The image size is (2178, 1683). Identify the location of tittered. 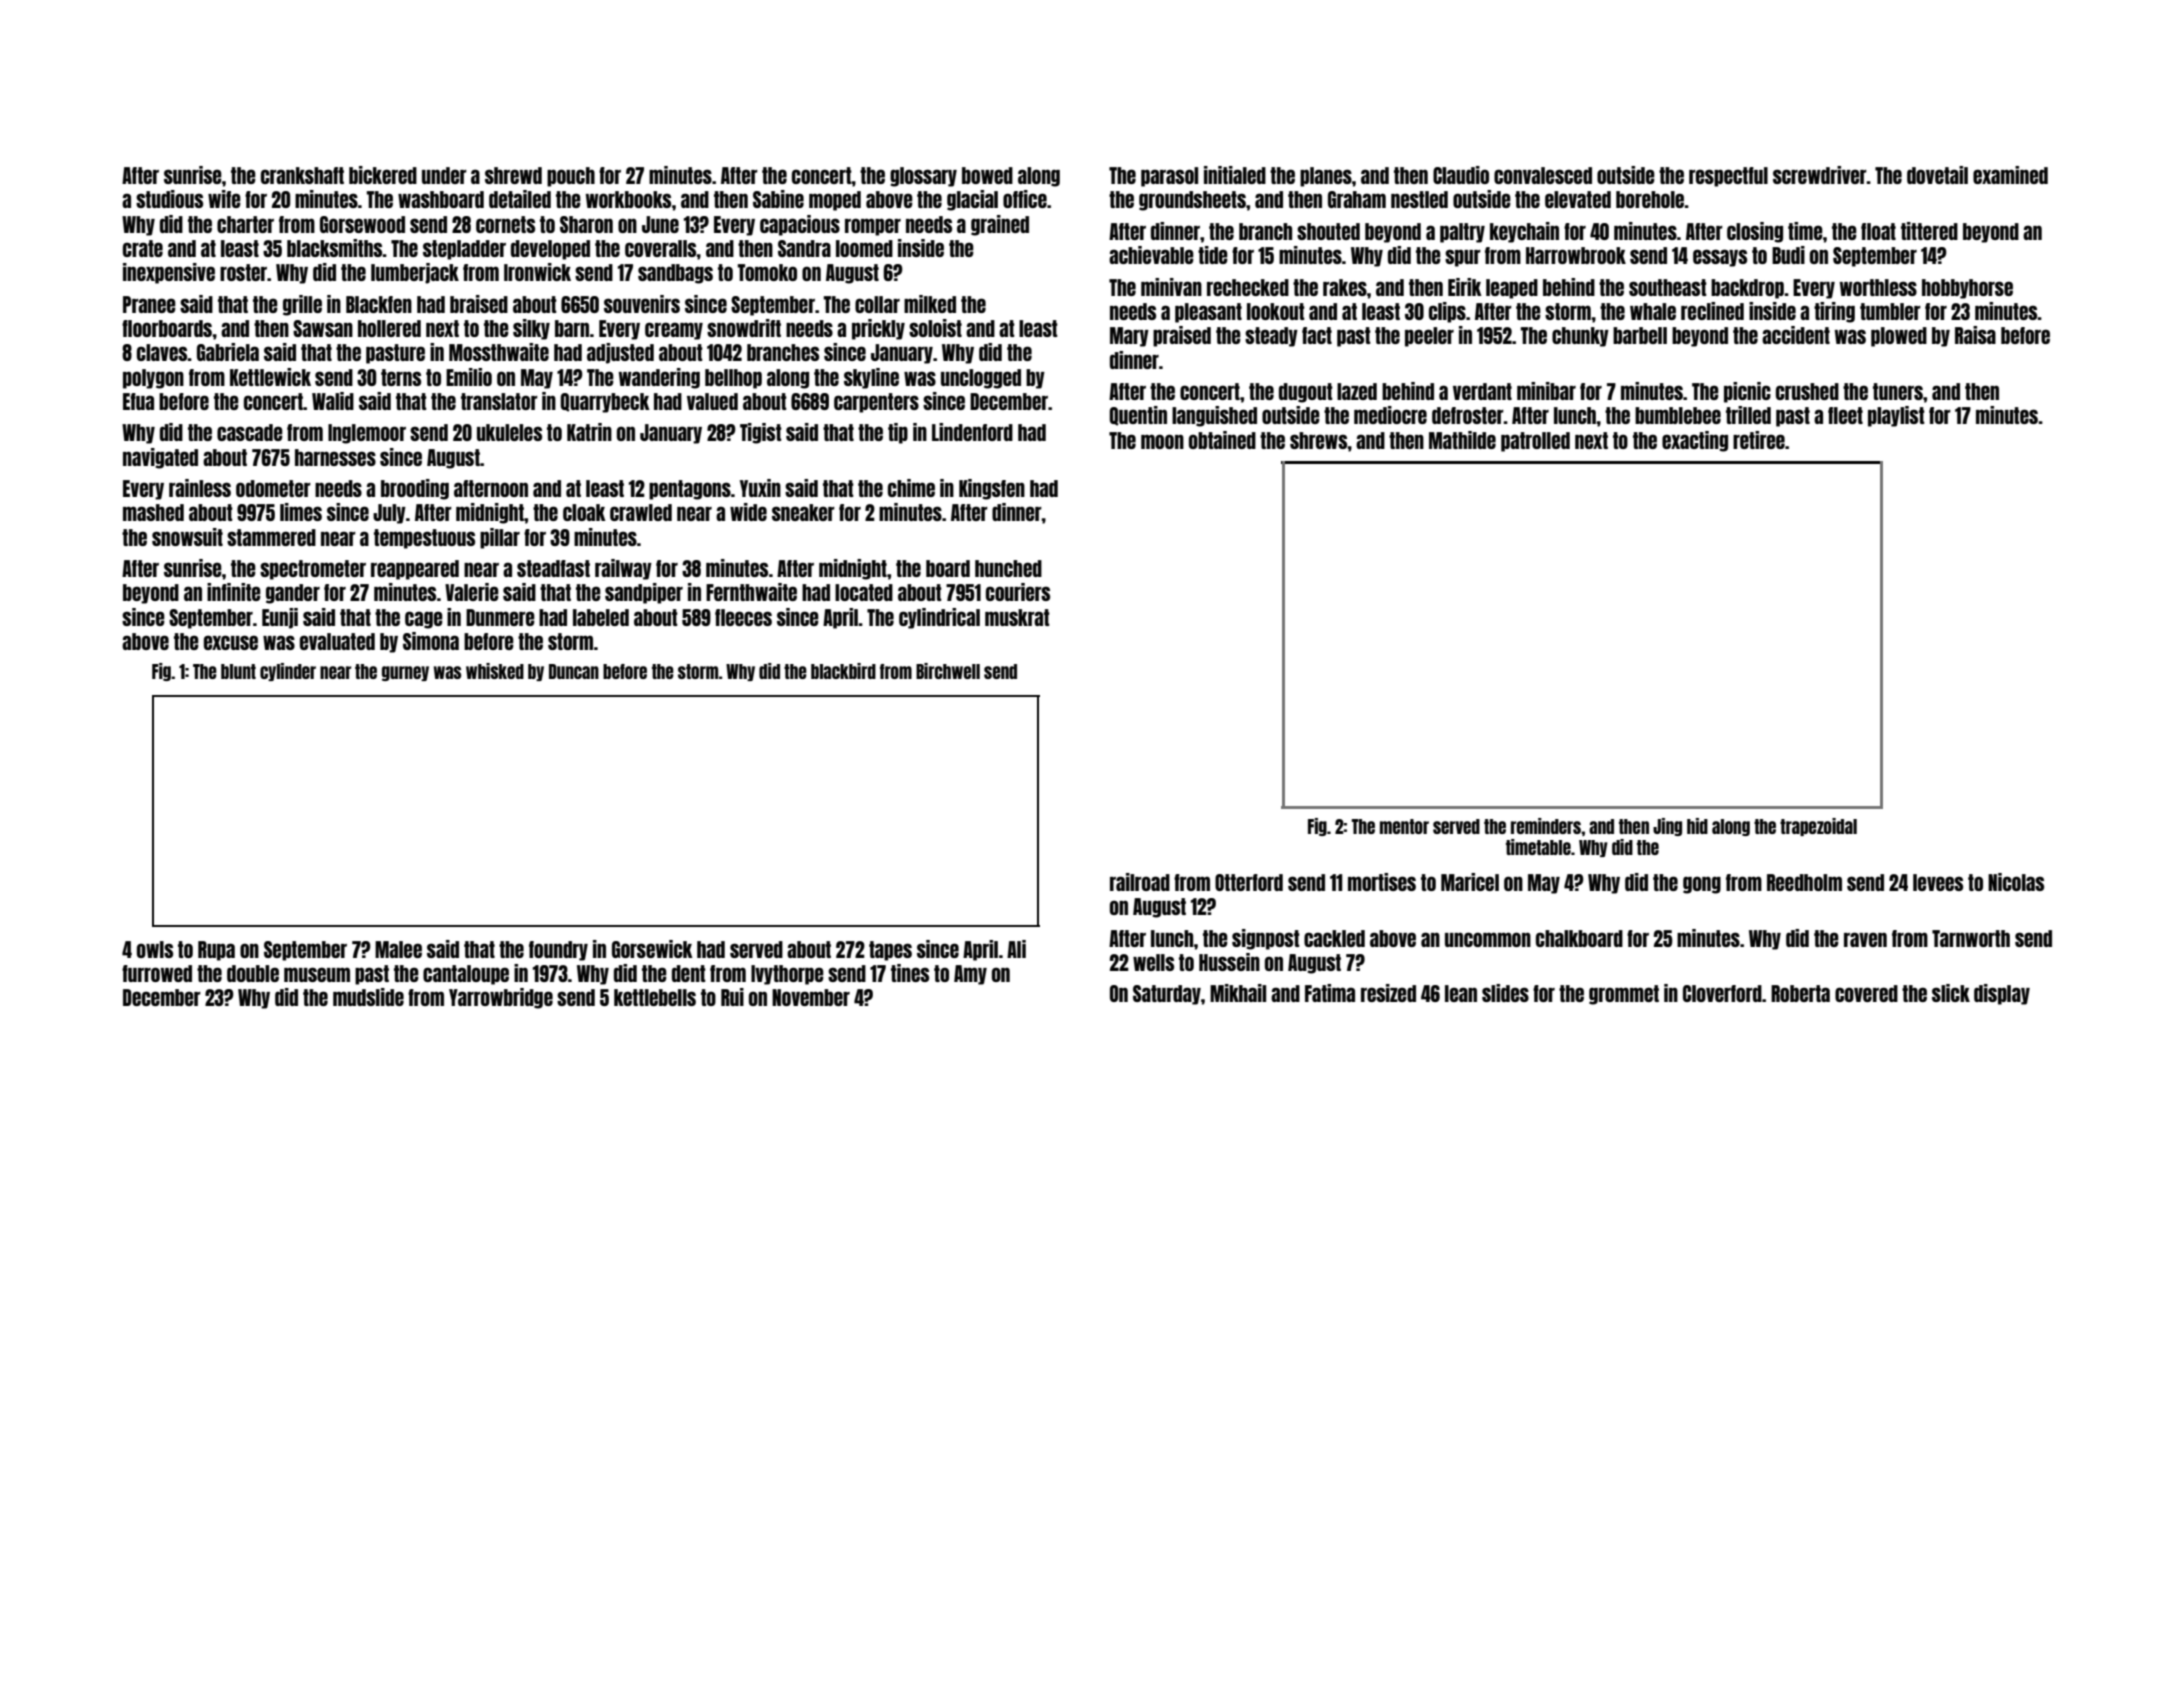
(1929, 231).
